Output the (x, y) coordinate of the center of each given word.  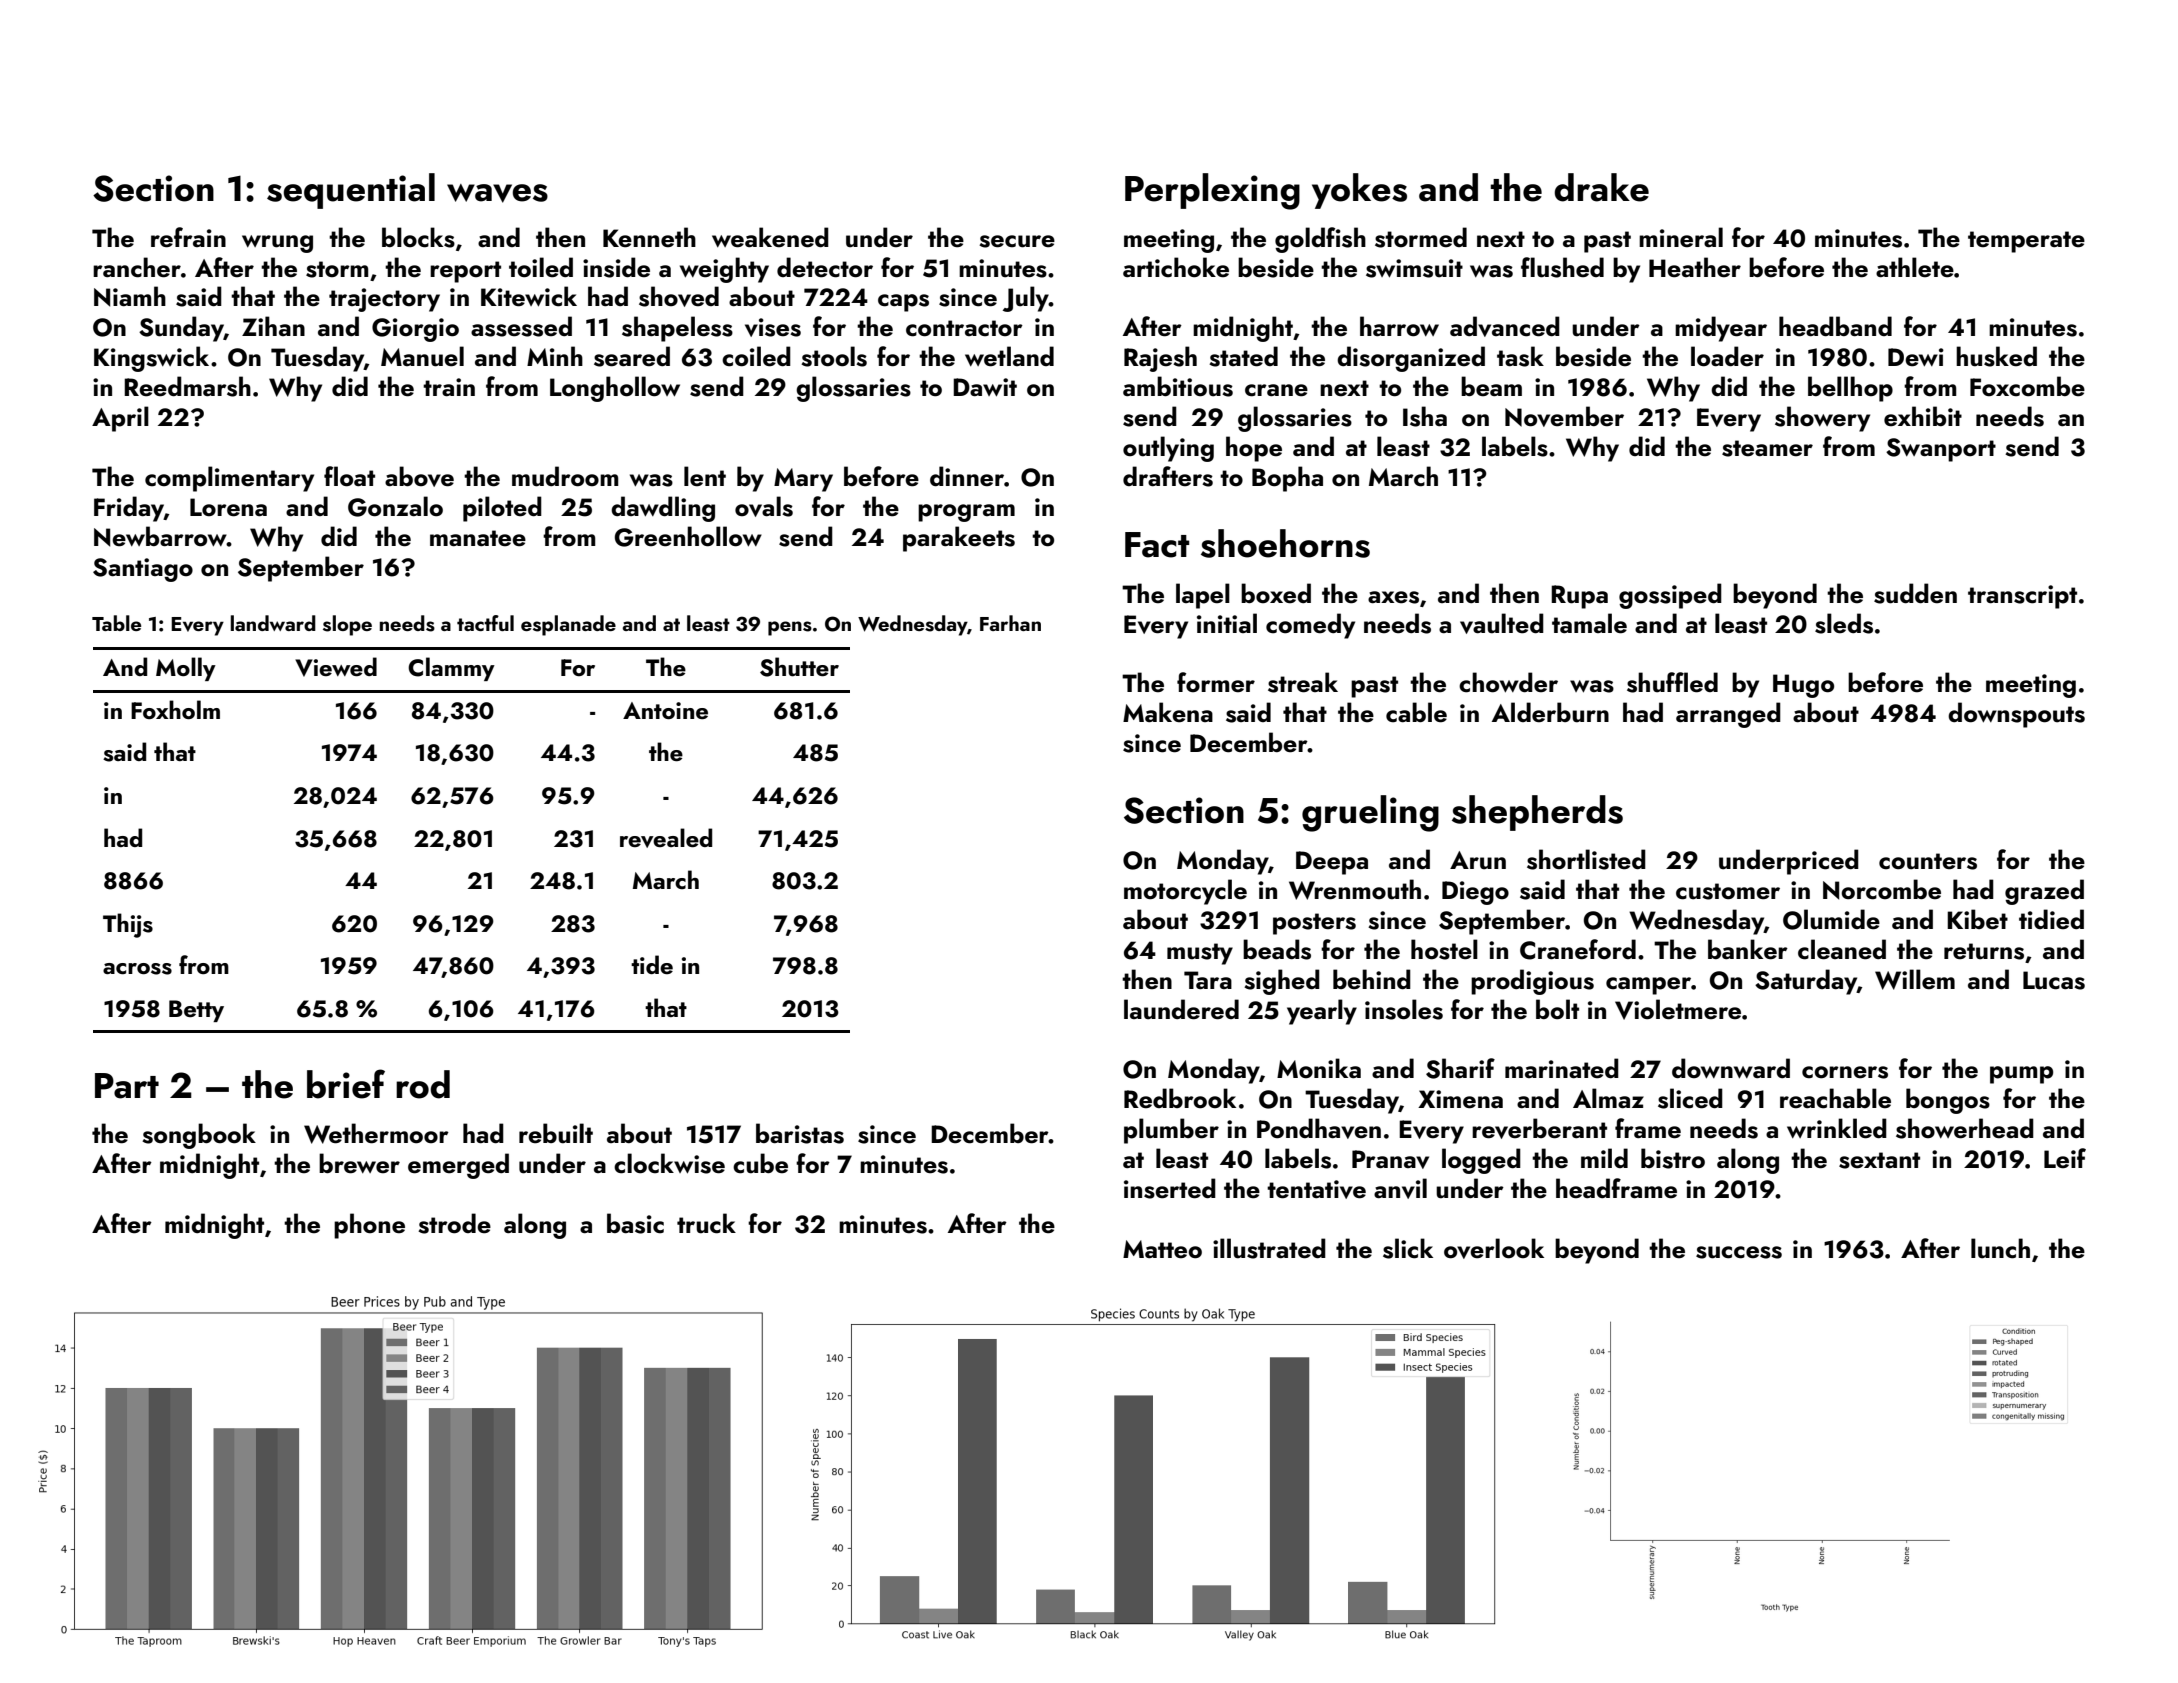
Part (127, 1086)
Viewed (336, 667)
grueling (1370, 813)
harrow (1399, 326)
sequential (351, 191)
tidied (2051, 919)
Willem (1915, 979)
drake (1601, 187)
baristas (800, 1133)
